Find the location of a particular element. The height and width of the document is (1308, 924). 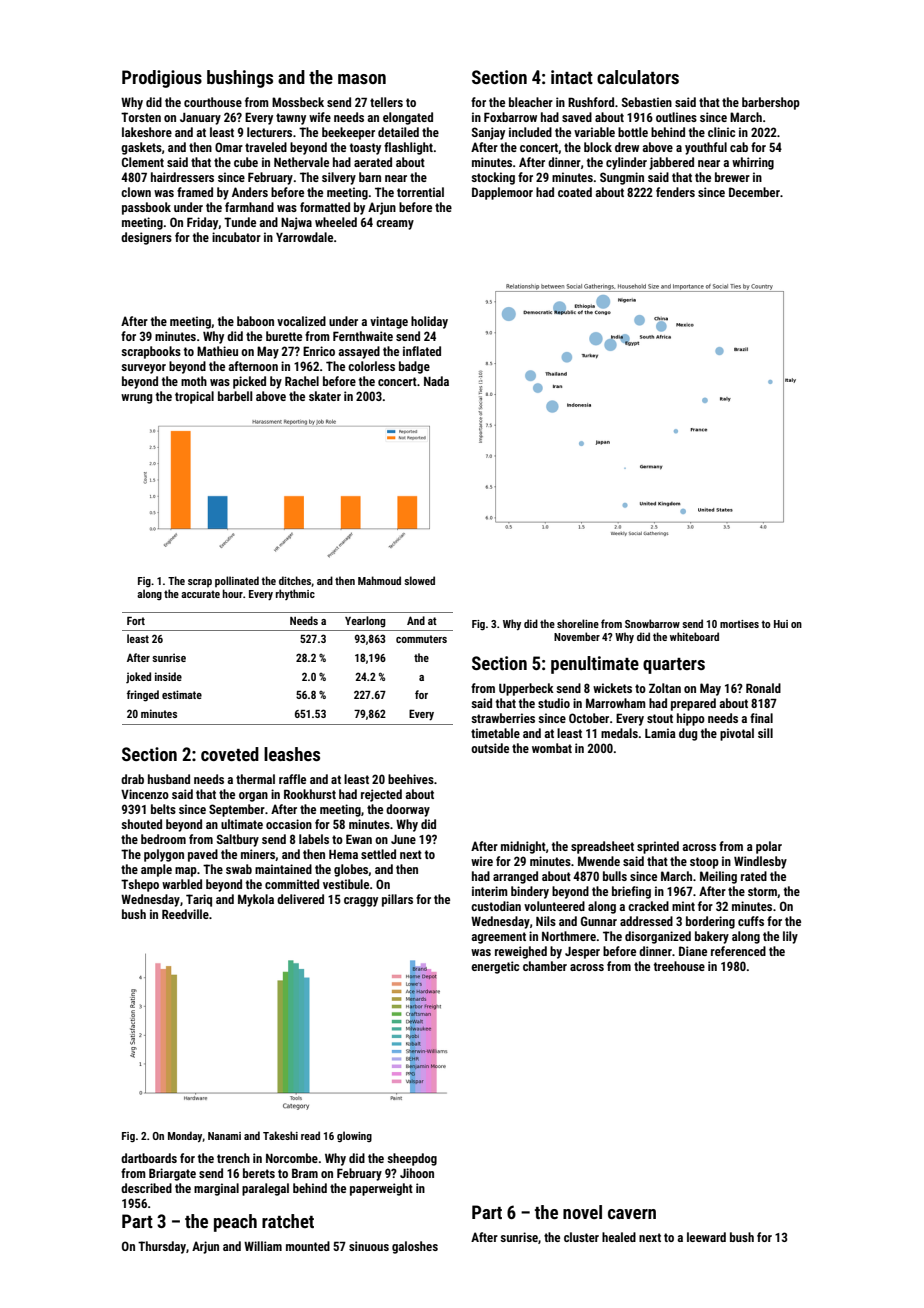

clinic is located at coordinates (721, 132).
